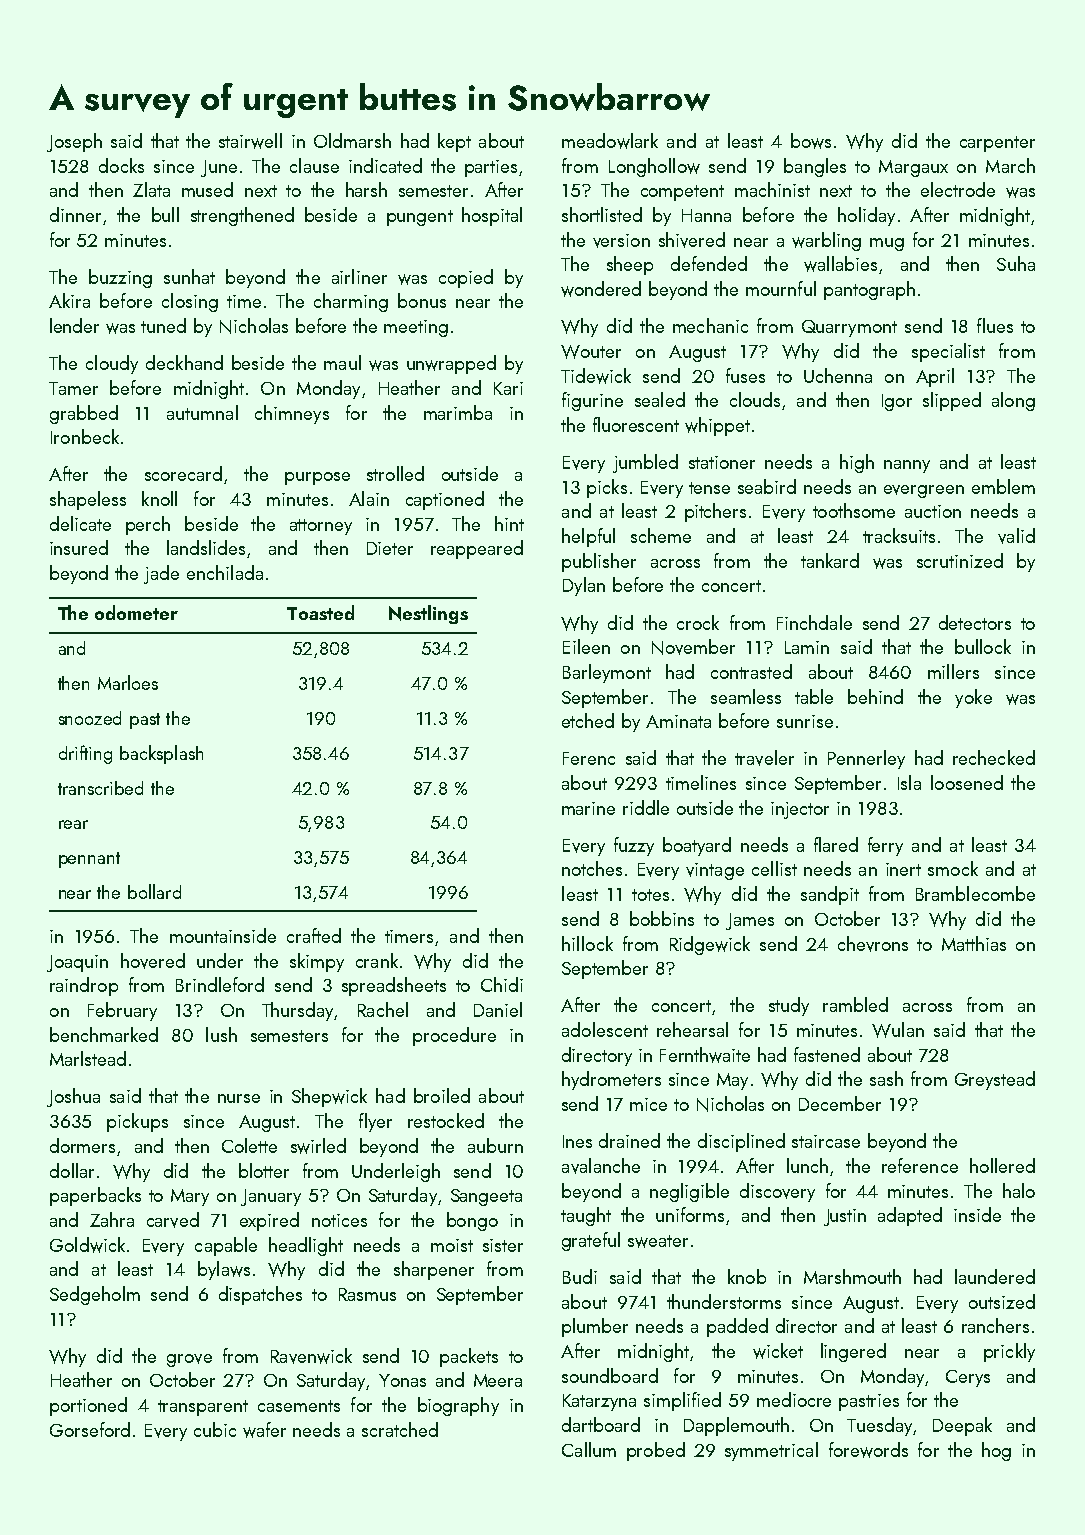 This page has width=1085, height=1535. I want to click on carpenter, so click(997, 144).
